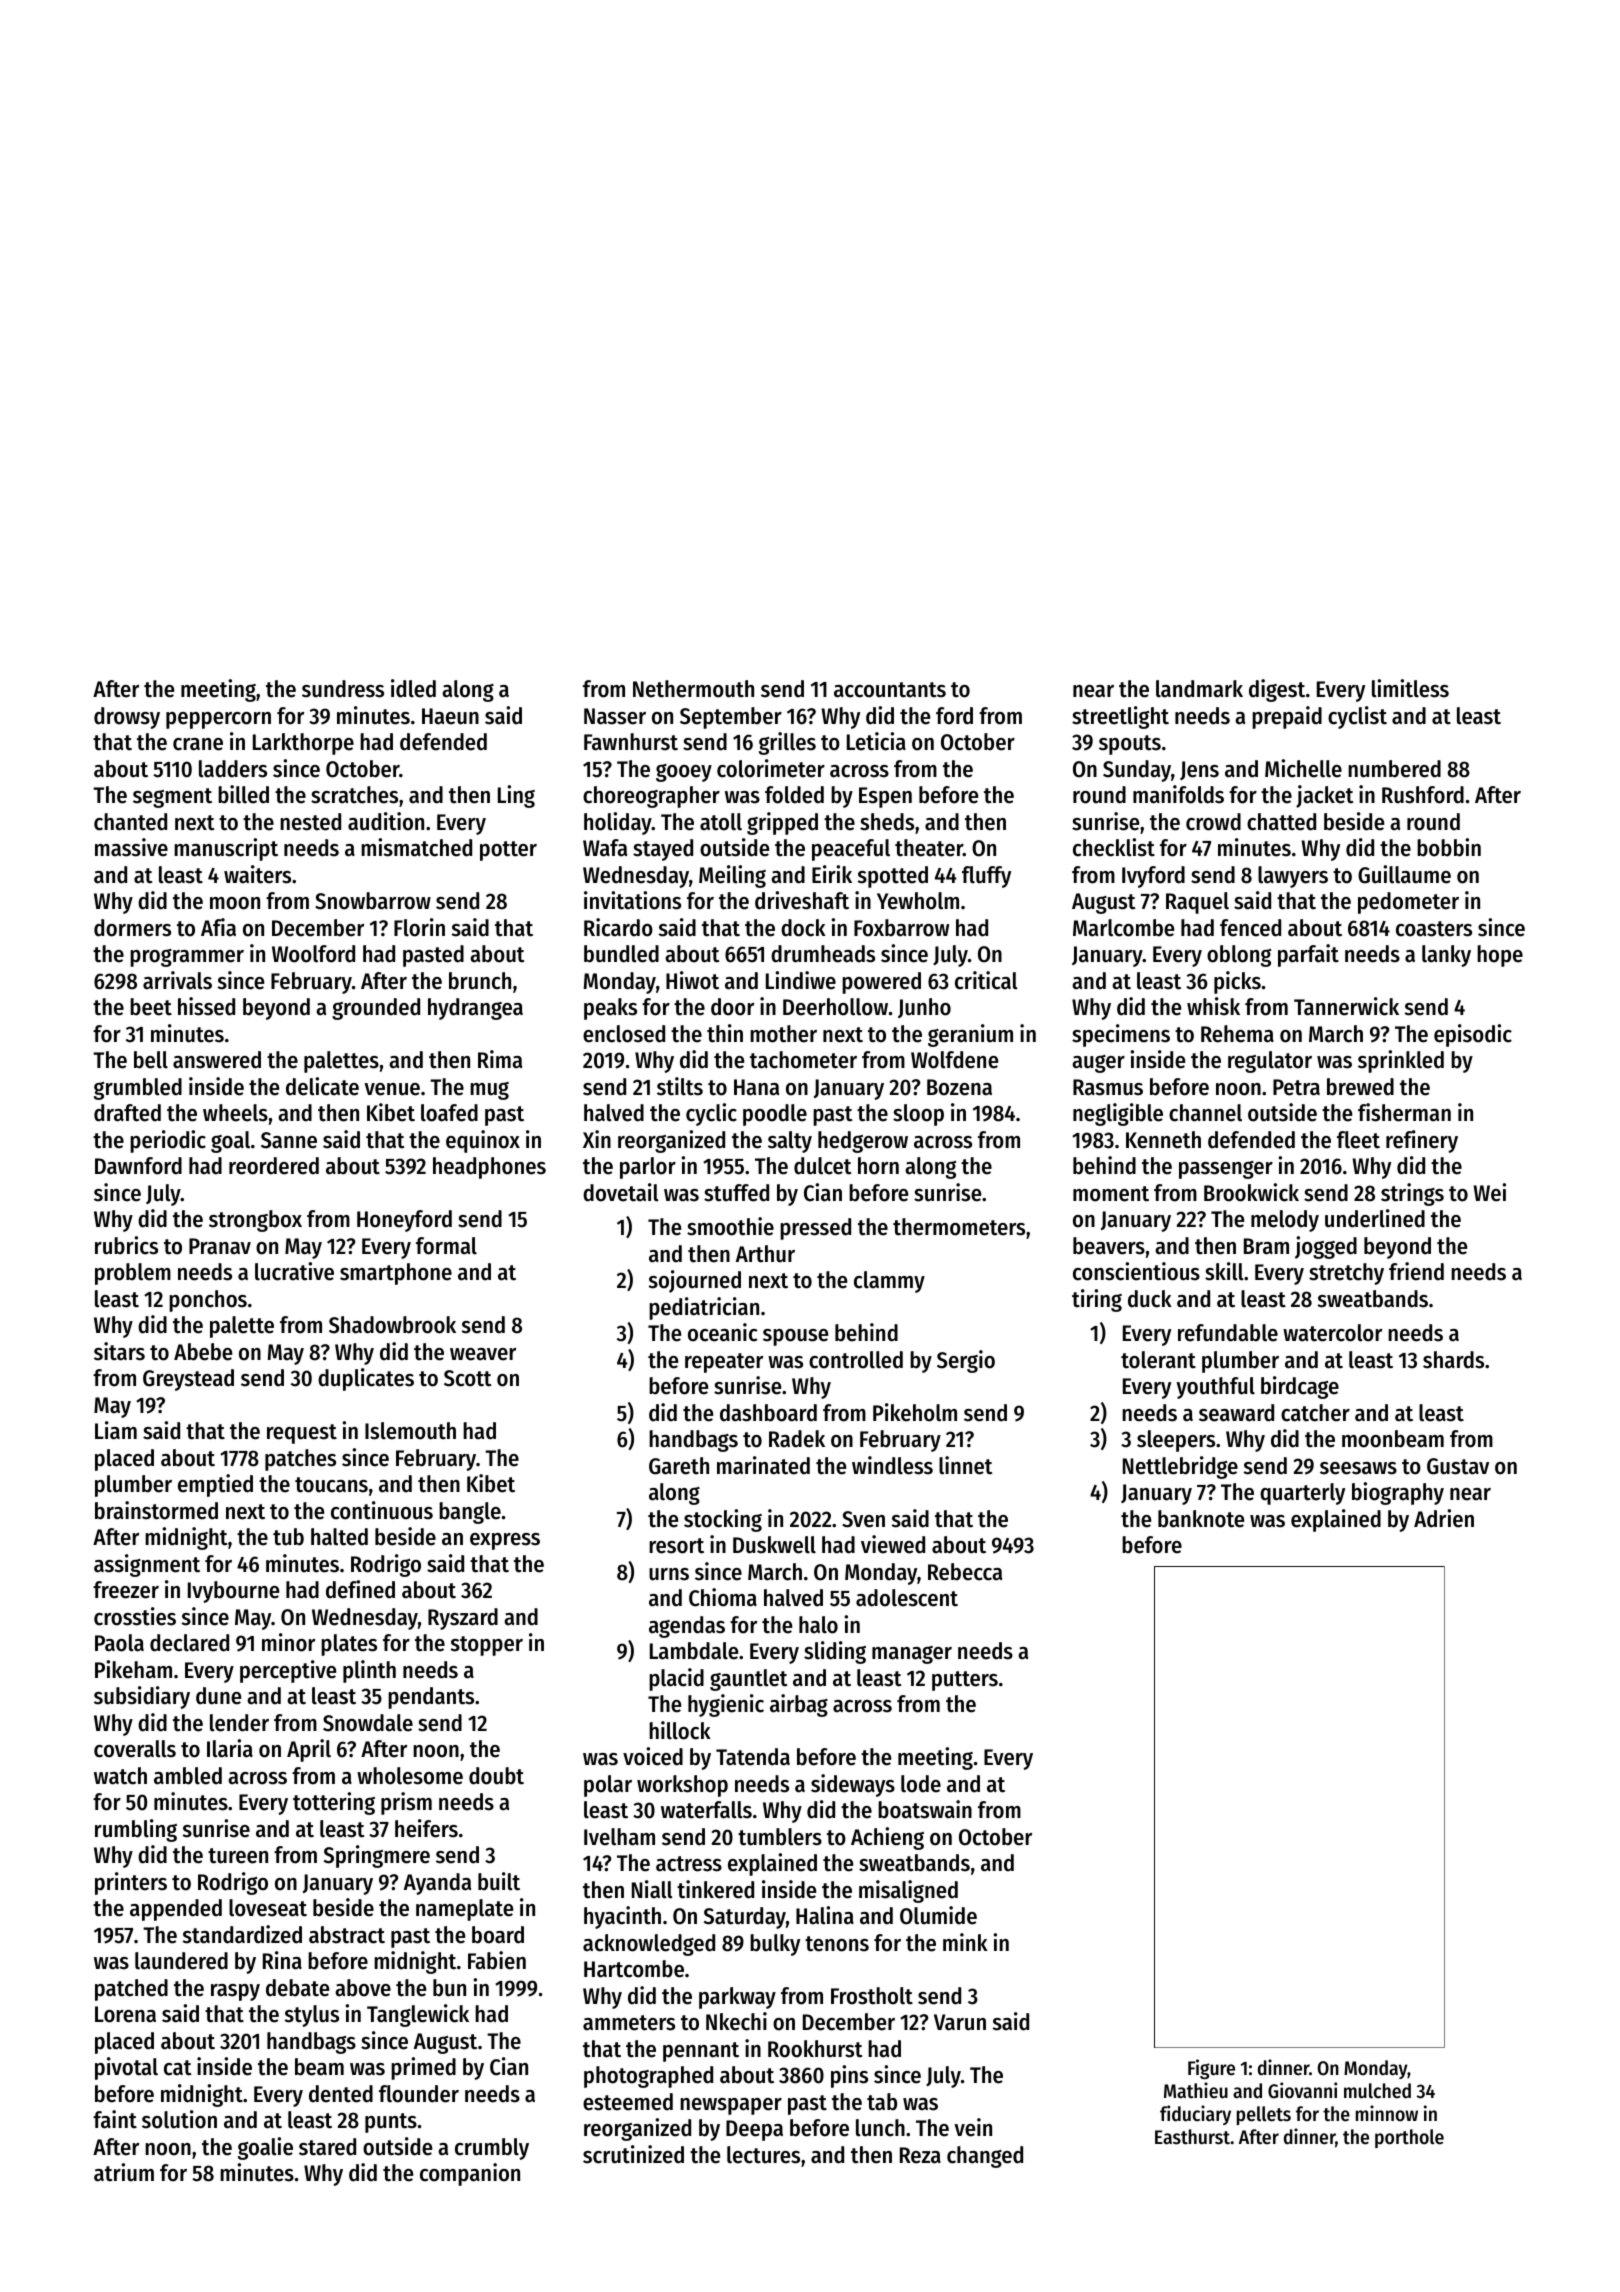  What do you see at coordinates (124, 2172) in the screenshot?
I see `atrium` at bounding box center [124, 2172].
